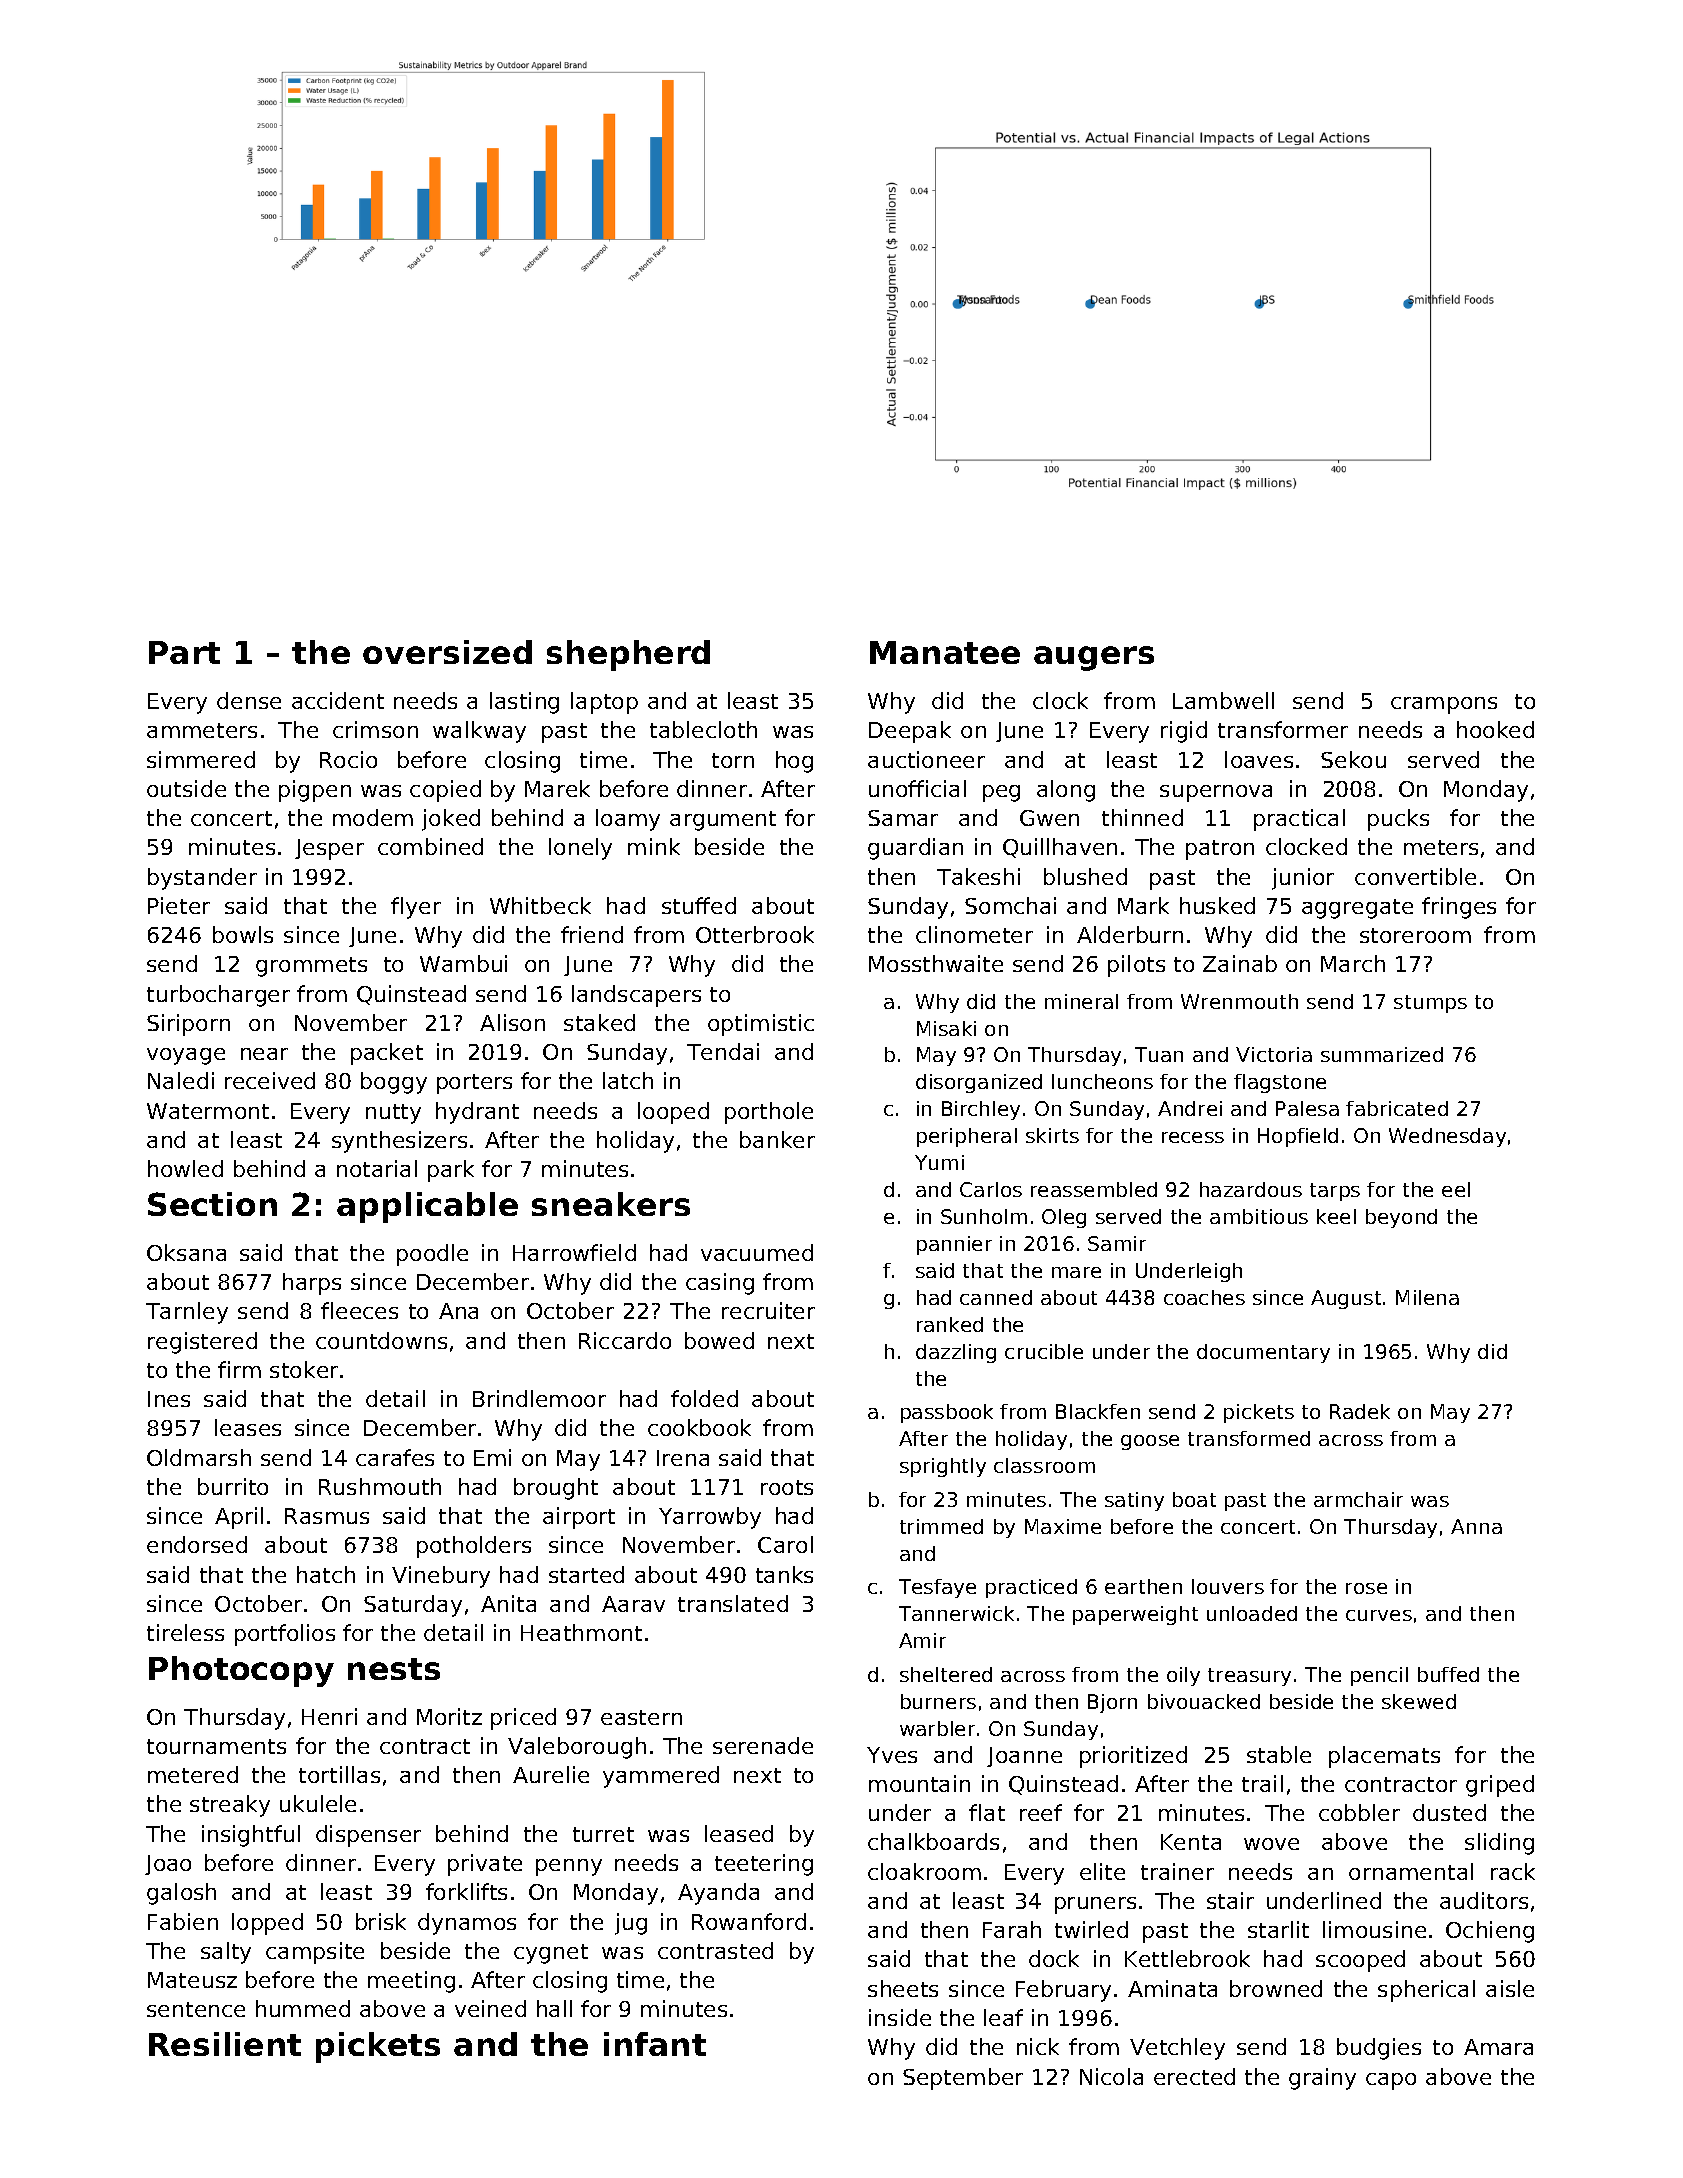 This image has width=1683, height=2178. Describe the element at coordinates (508, 1603) in the image. I see `Anita` at that location.
